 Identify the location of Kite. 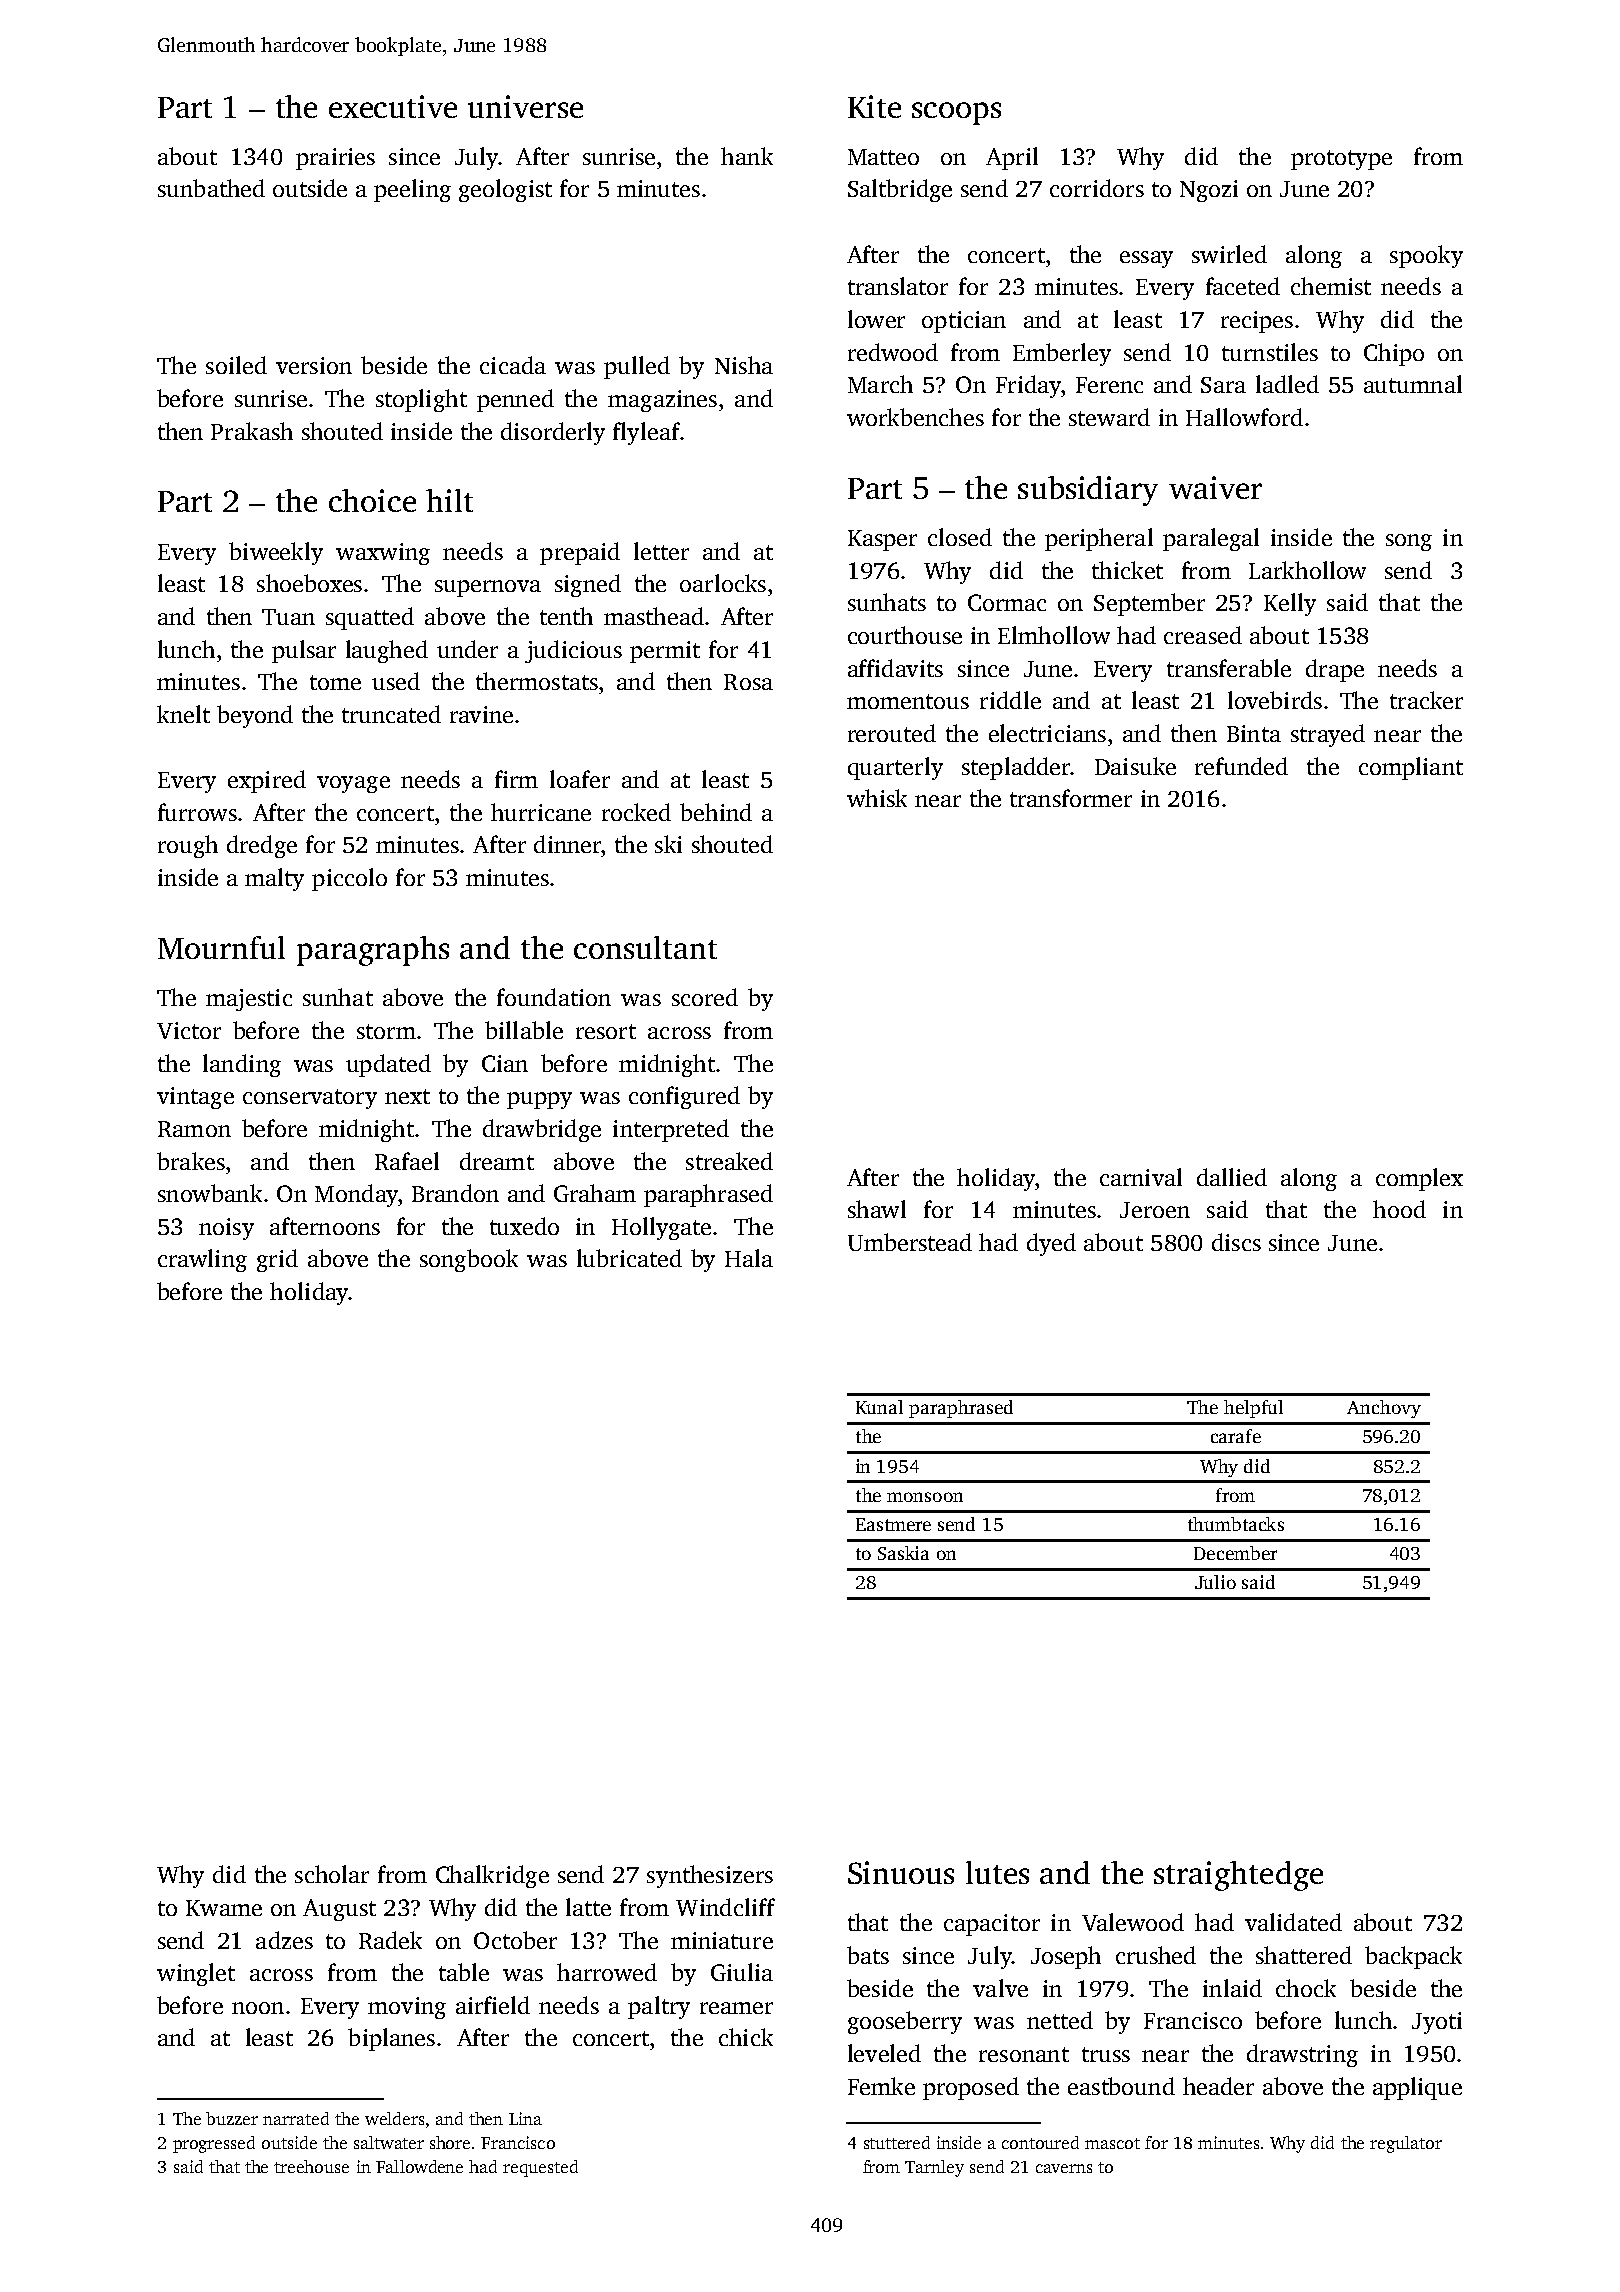
(874, 106).
